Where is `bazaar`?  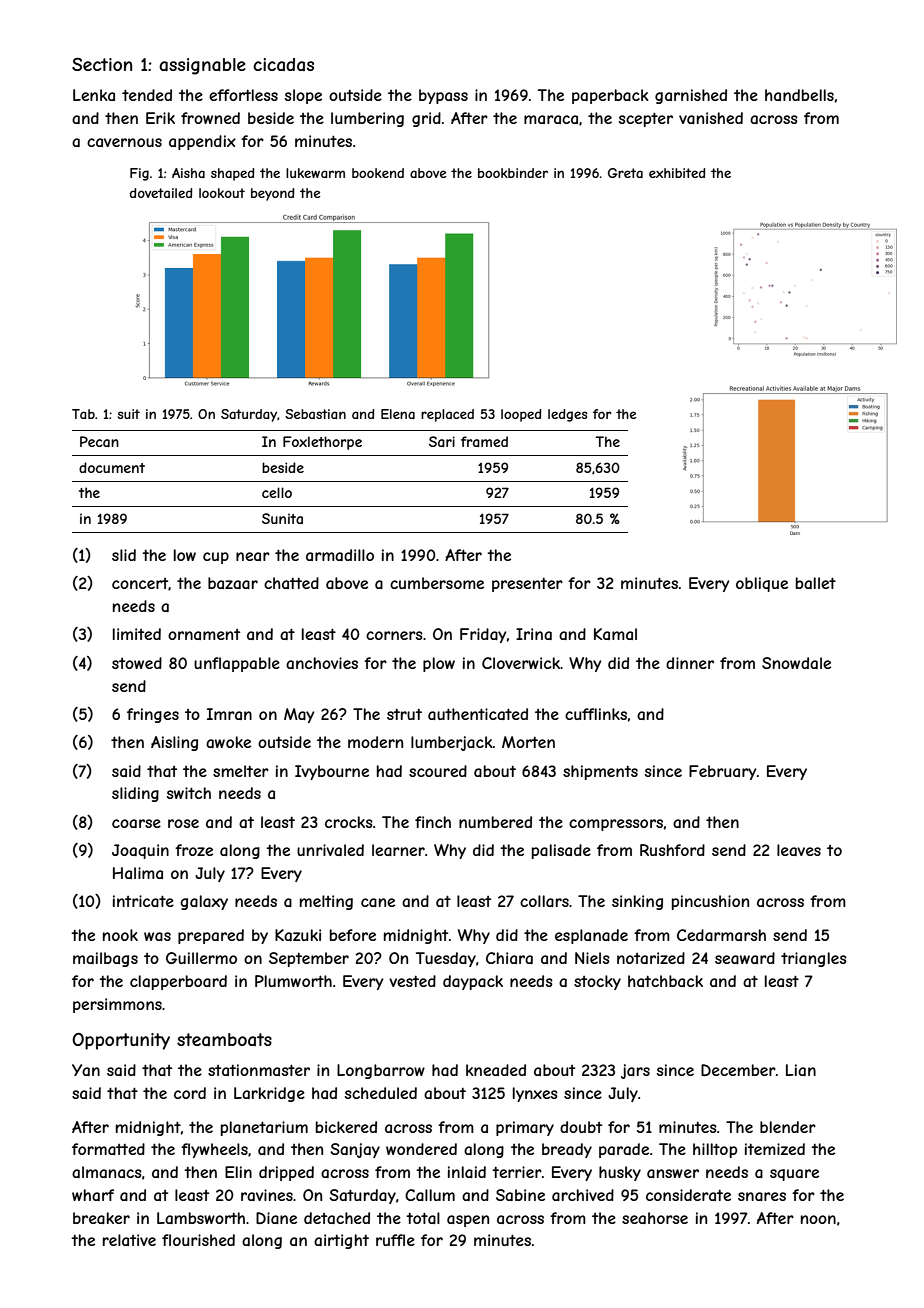
bazaar is located at coordinates (233, 583).
